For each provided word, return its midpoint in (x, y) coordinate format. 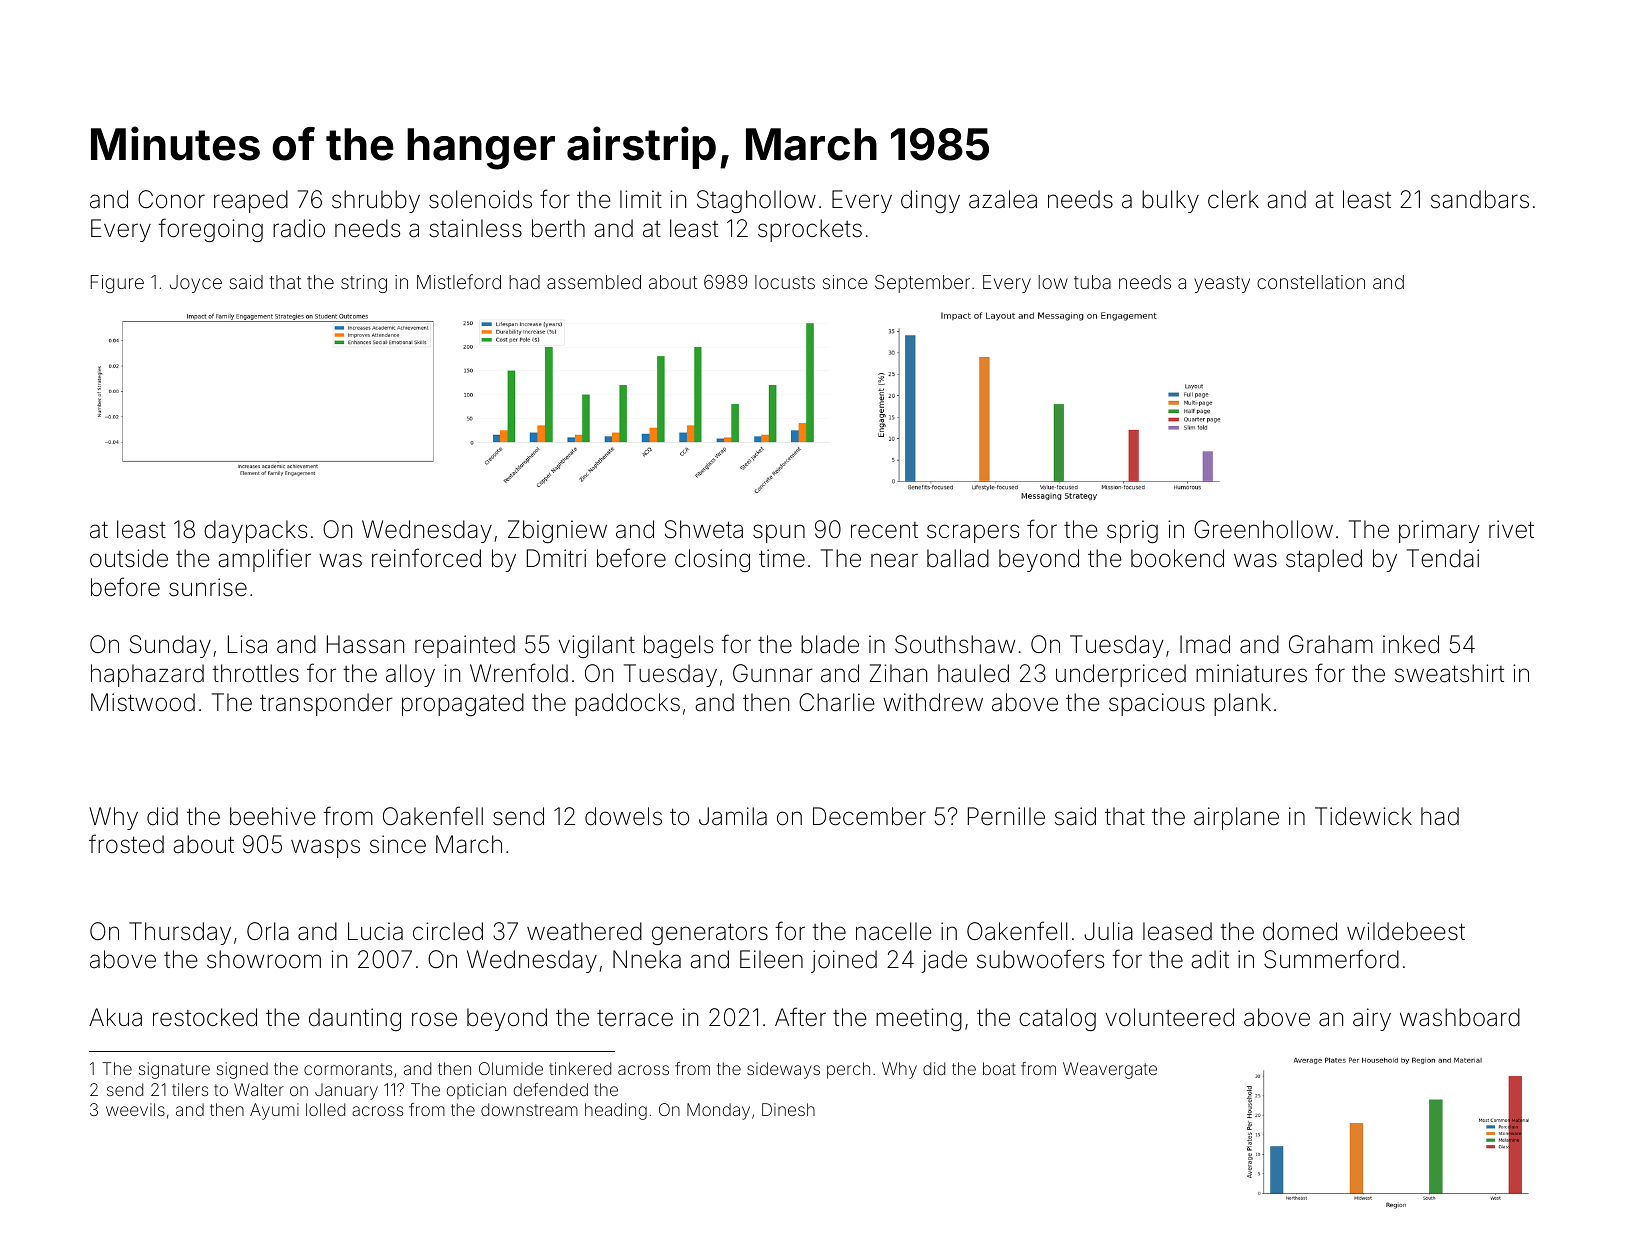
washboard (1460, 1017)
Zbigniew (557, 531)
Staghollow (756, 201)
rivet (1511, 529)
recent (884, 530)
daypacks (255, 531)
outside (129, 558)
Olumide (511, 1068)
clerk (1233, 199)
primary (1439, 531)
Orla (268, 931)
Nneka (647, 959)
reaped (251, 201)
